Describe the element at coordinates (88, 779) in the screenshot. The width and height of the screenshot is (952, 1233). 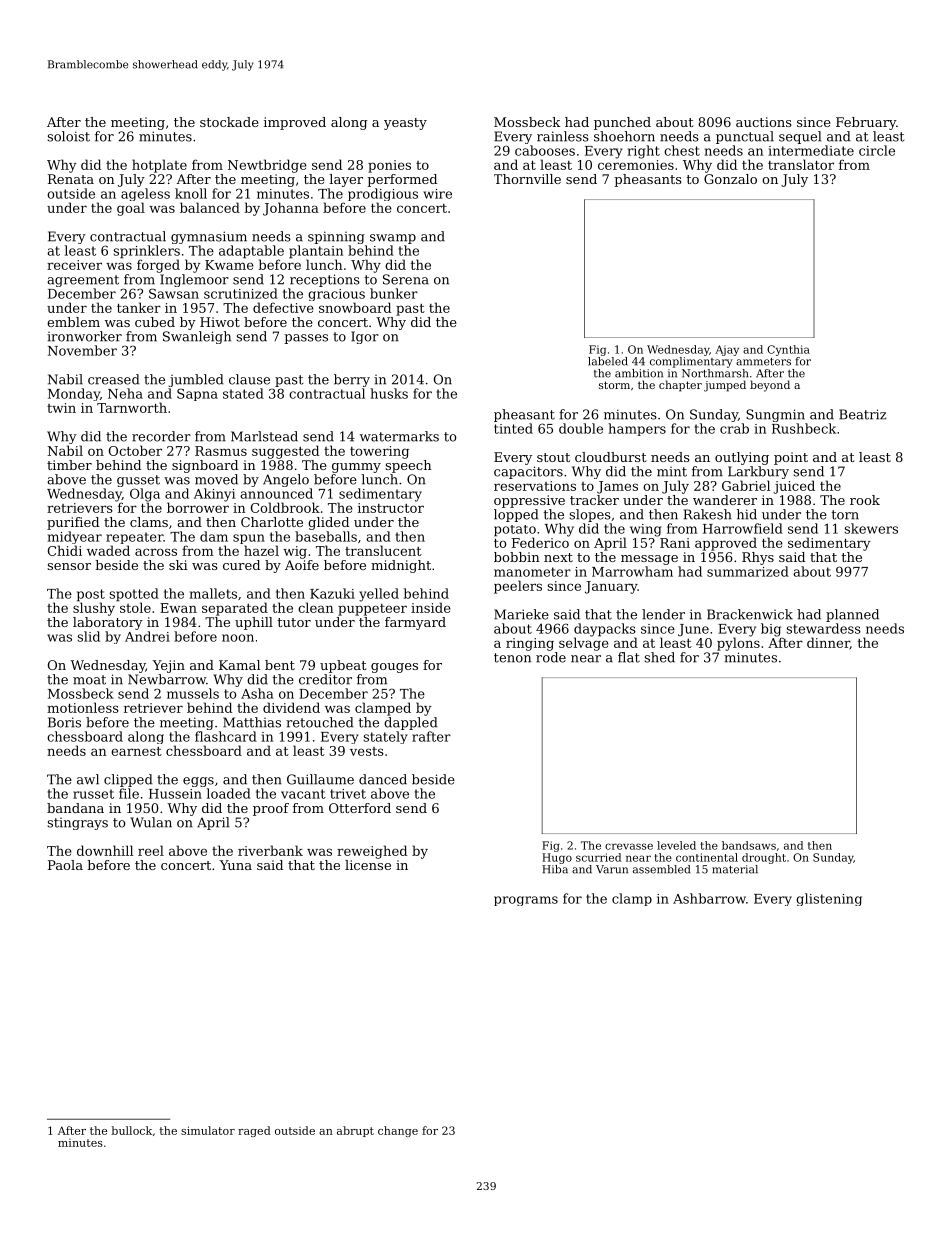
I see `awl` at that location.
